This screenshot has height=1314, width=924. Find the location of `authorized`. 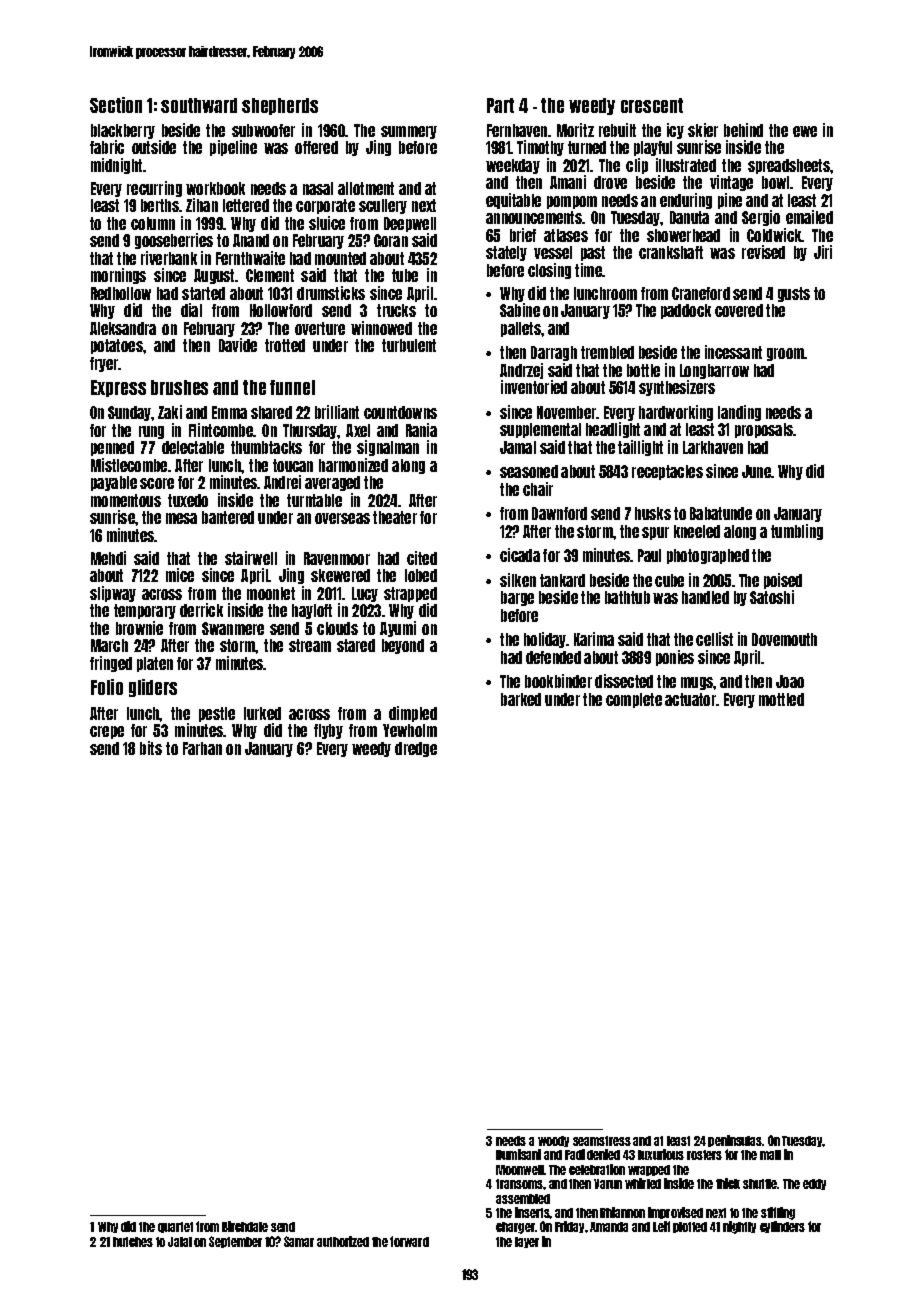

authorized is located at coordinates (343, 1241).
